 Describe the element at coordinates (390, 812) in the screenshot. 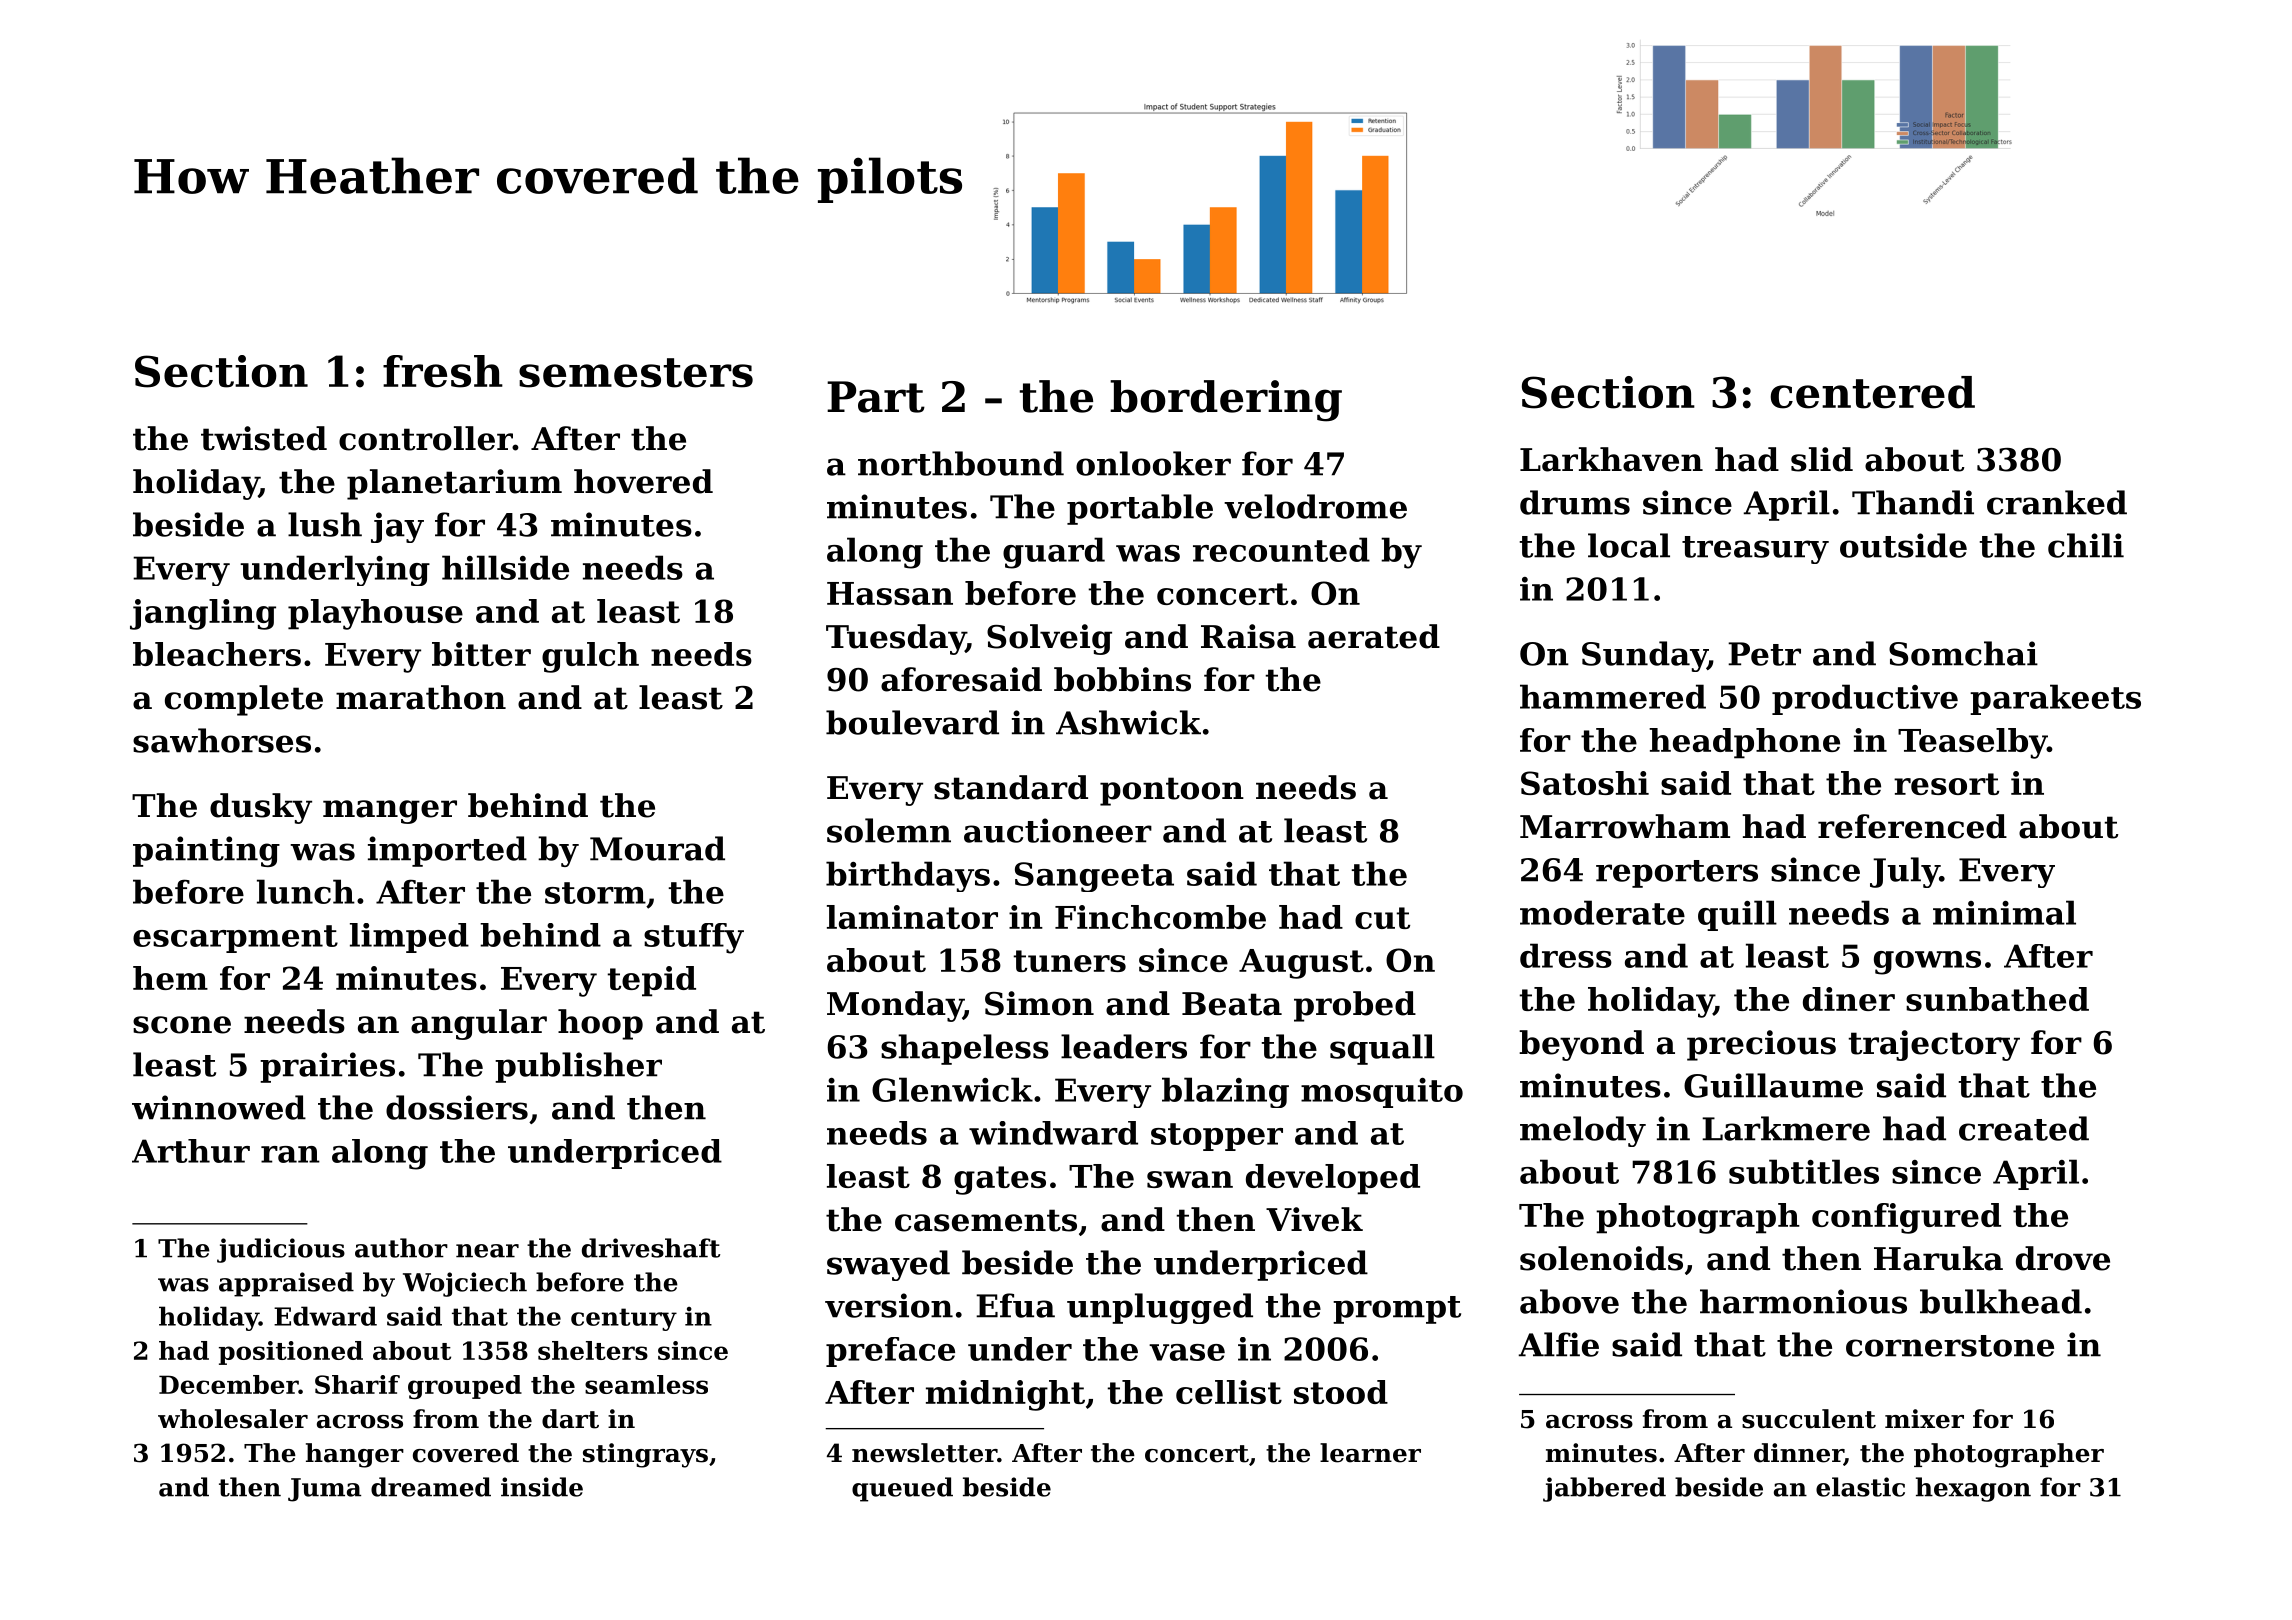

I see `manger` at that location.
